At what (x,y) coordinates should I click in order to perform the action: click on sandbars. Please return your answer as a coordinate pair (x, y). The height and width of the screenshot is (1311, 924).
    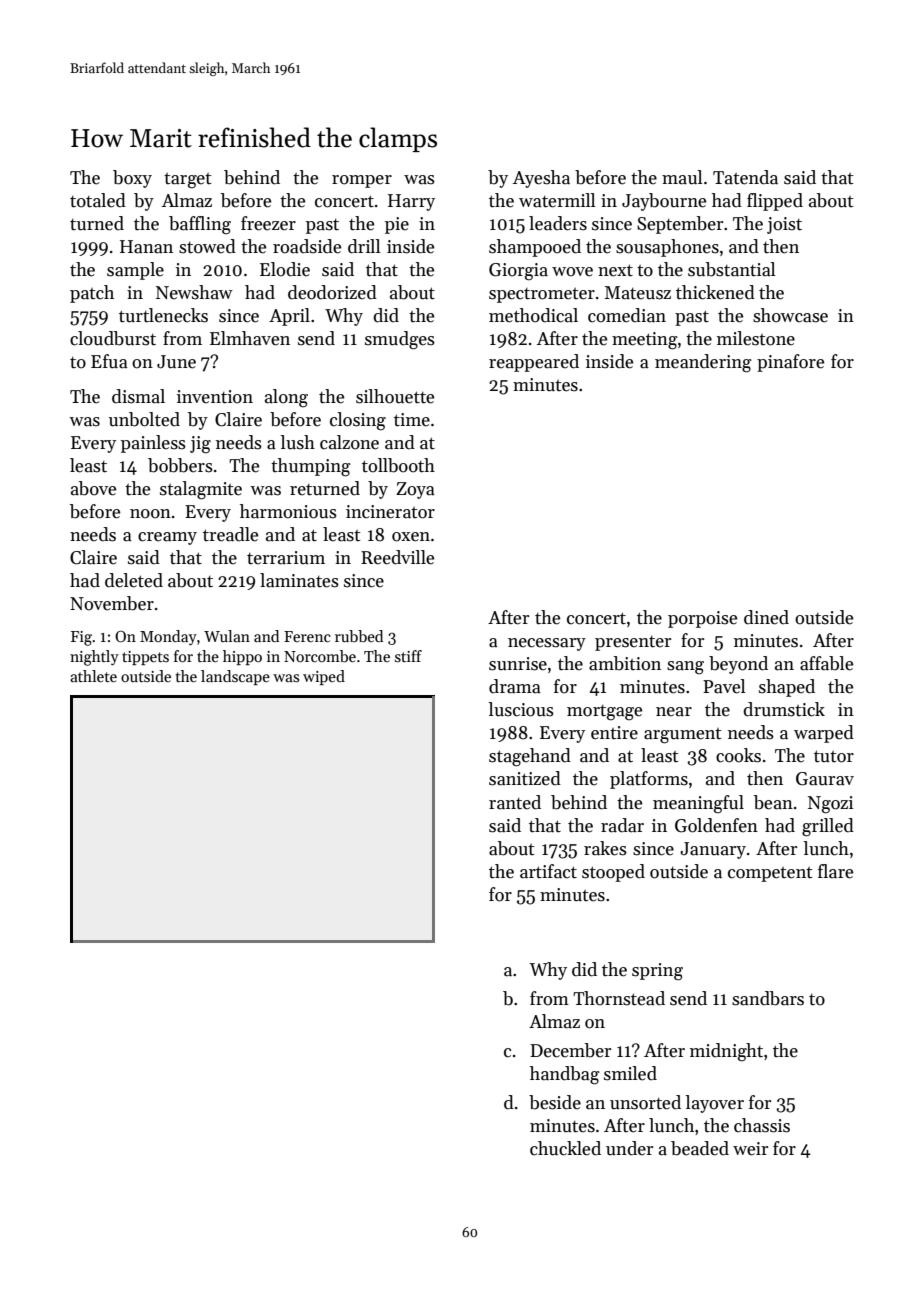
    Looking at the image, I should click on (768, 998).
